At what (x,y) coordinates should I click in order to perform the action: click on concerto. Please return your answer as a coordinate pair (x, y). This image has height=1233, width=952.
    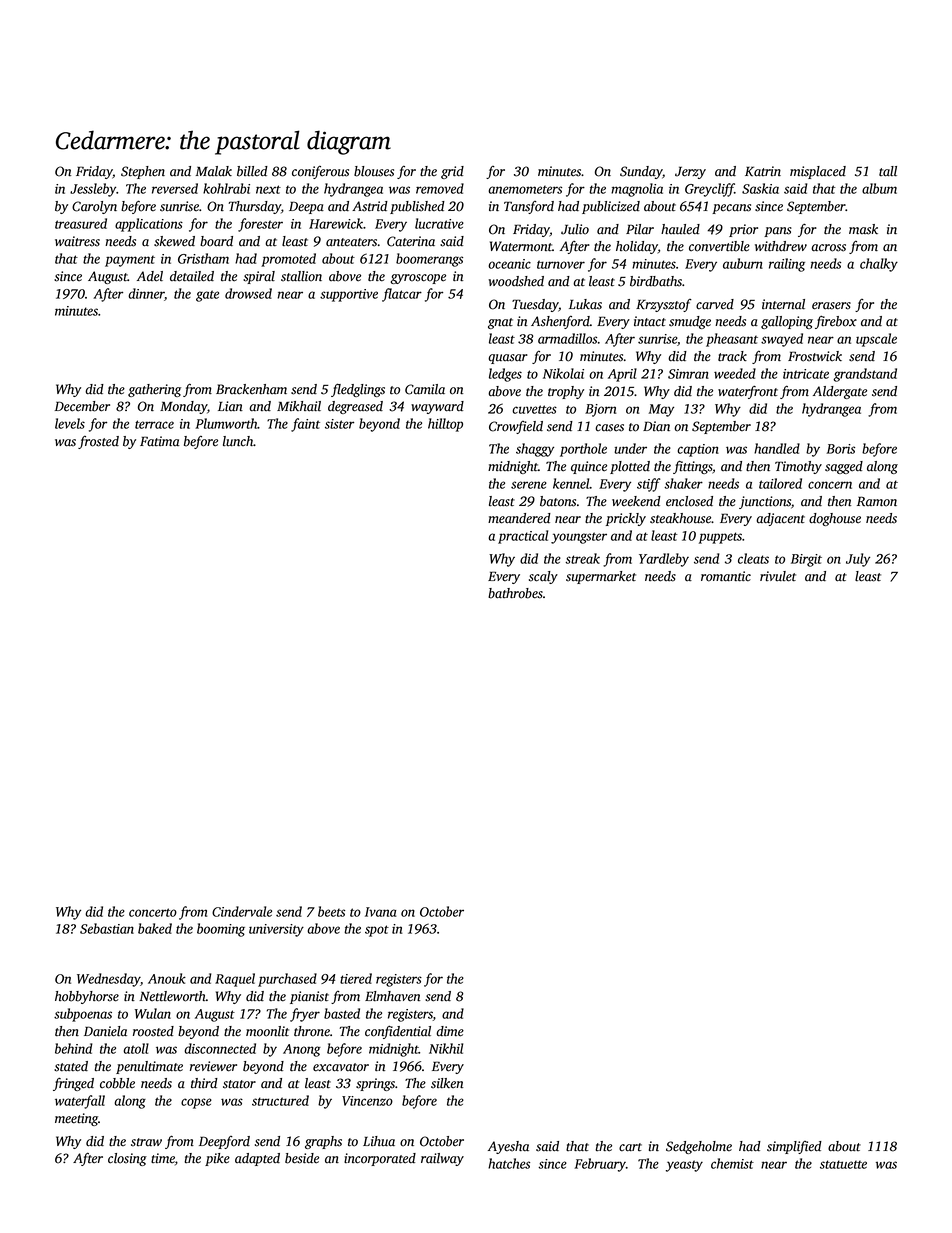
    Looking at the image, I should click on (153, 912).
